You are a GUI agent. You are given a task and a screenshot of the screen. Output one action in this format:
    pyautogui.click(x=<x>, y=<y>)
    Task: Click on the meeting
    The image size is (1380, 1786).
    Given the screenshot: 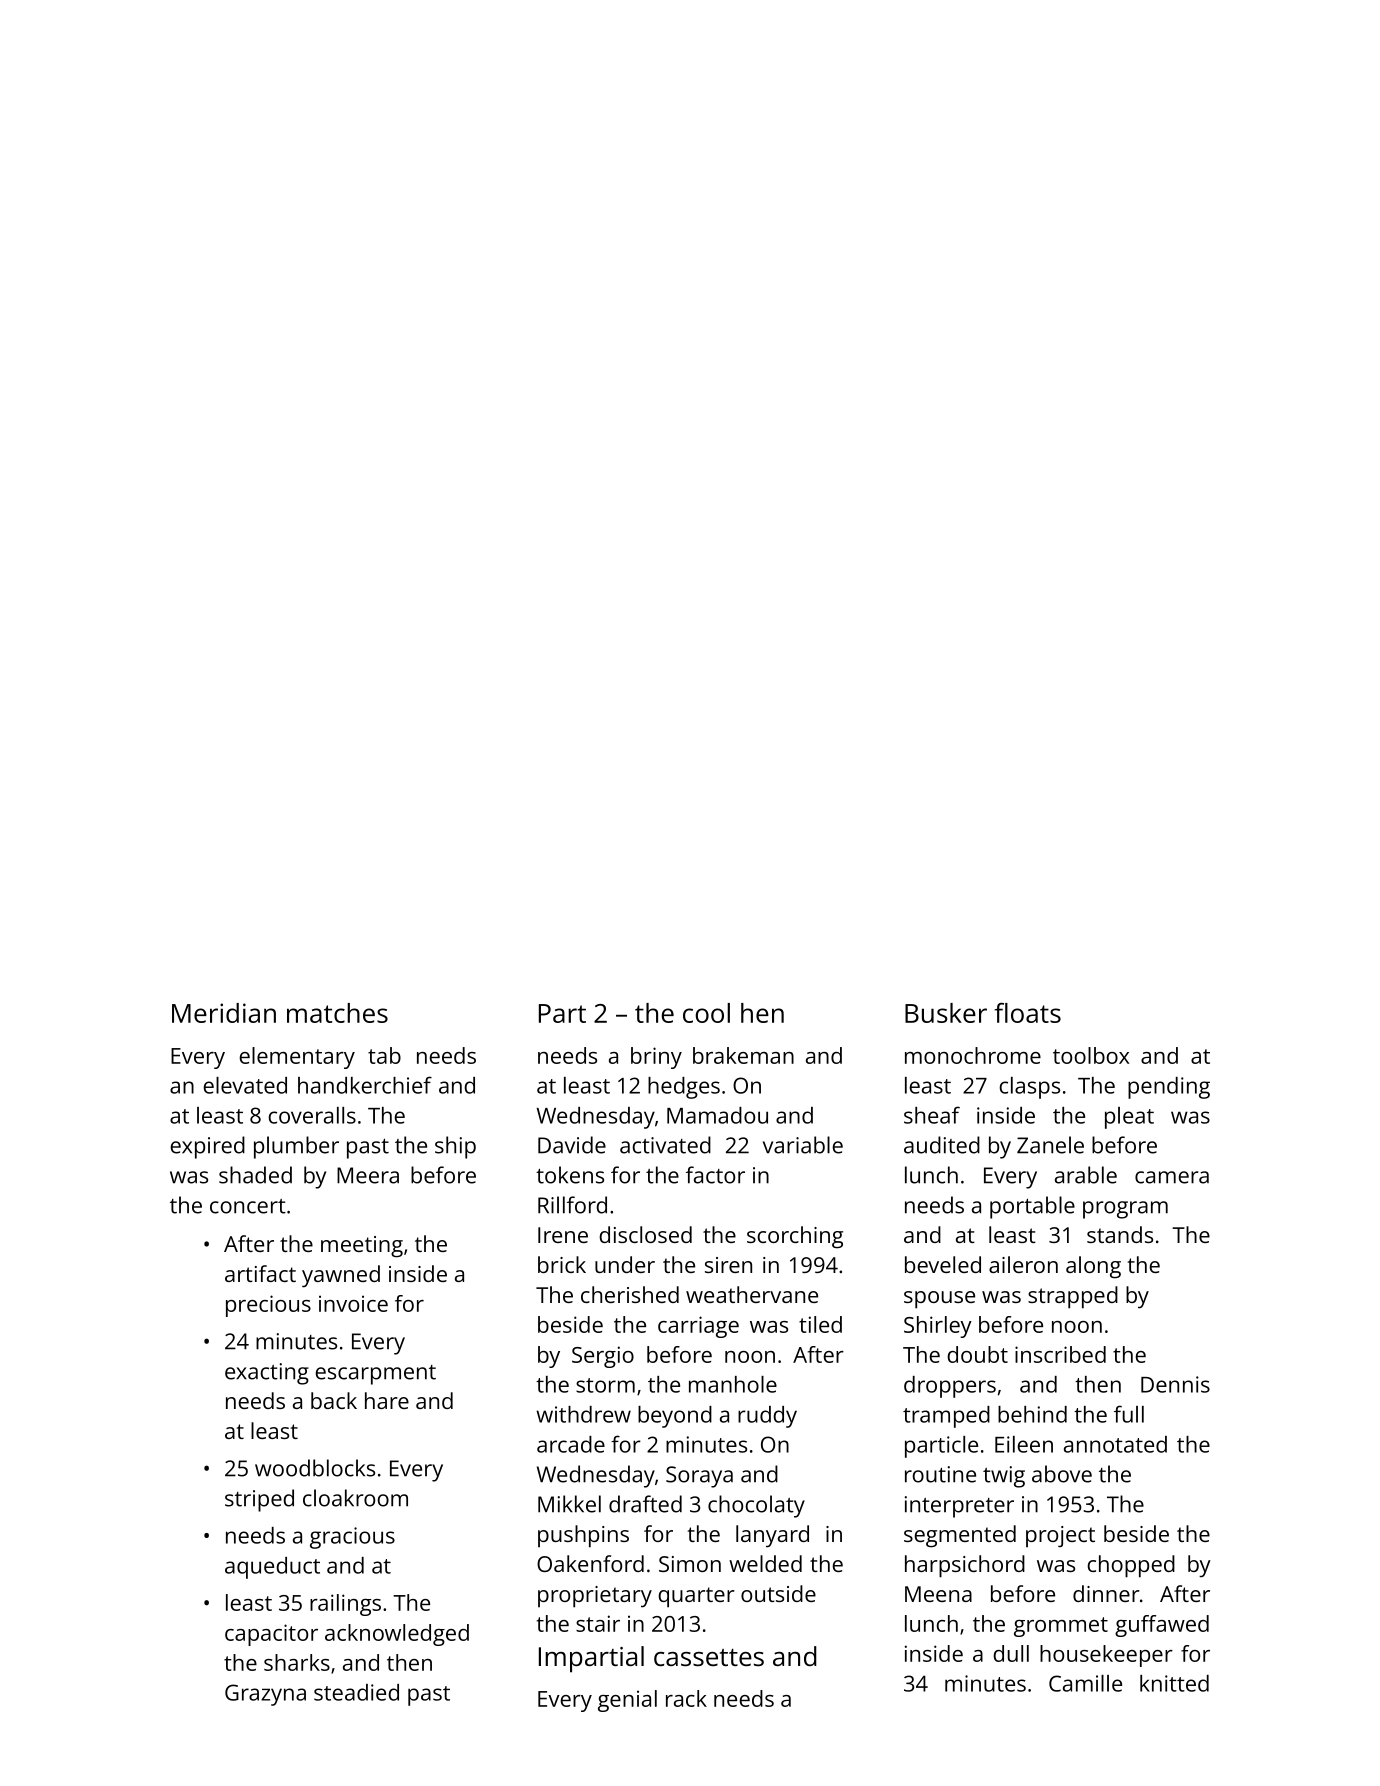 What is the action you would take?
    pyautogui.click(x=362, y=1247)
